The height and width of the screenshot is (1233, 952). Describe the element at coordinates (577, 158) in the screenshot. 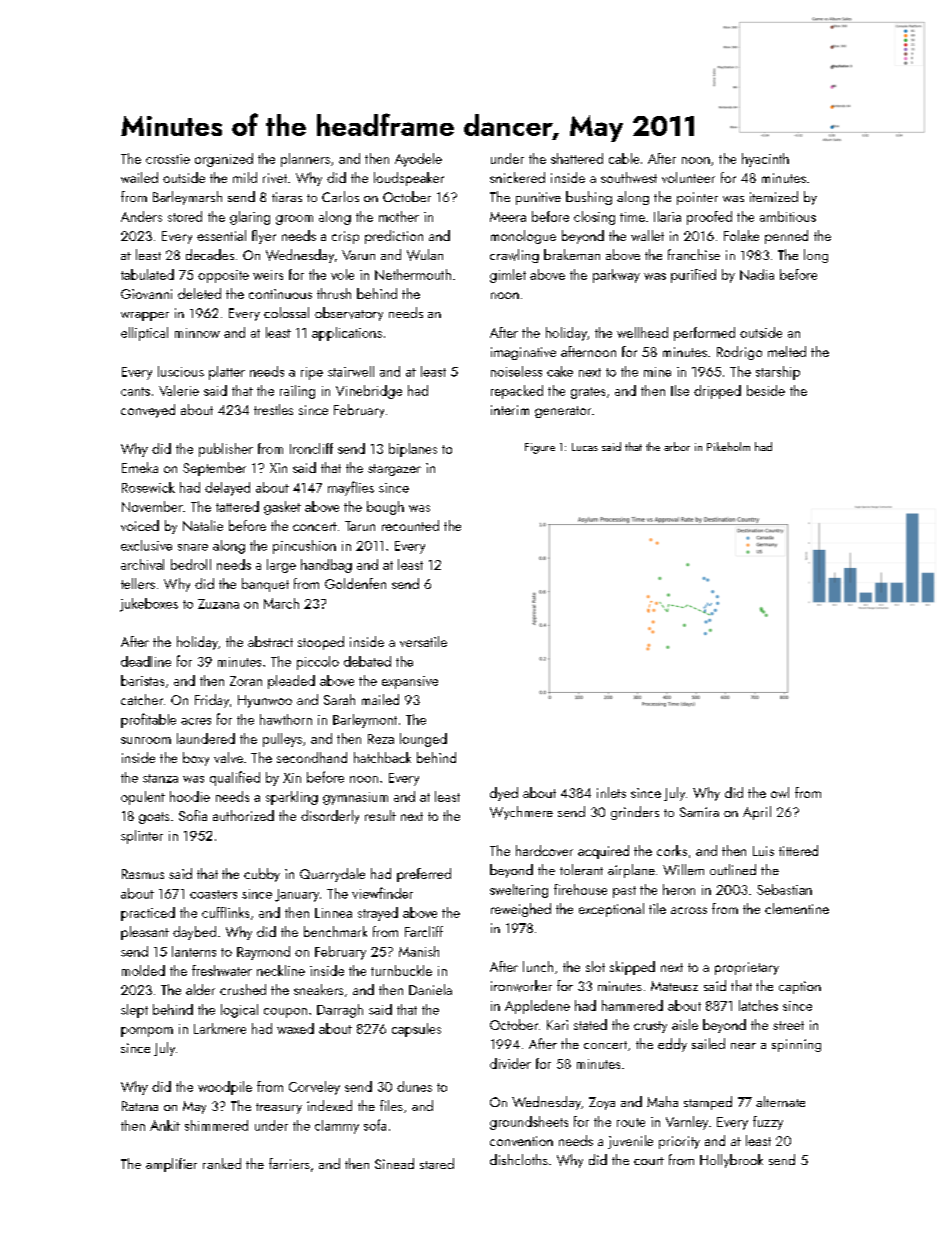

I see `shattered` at that location.
